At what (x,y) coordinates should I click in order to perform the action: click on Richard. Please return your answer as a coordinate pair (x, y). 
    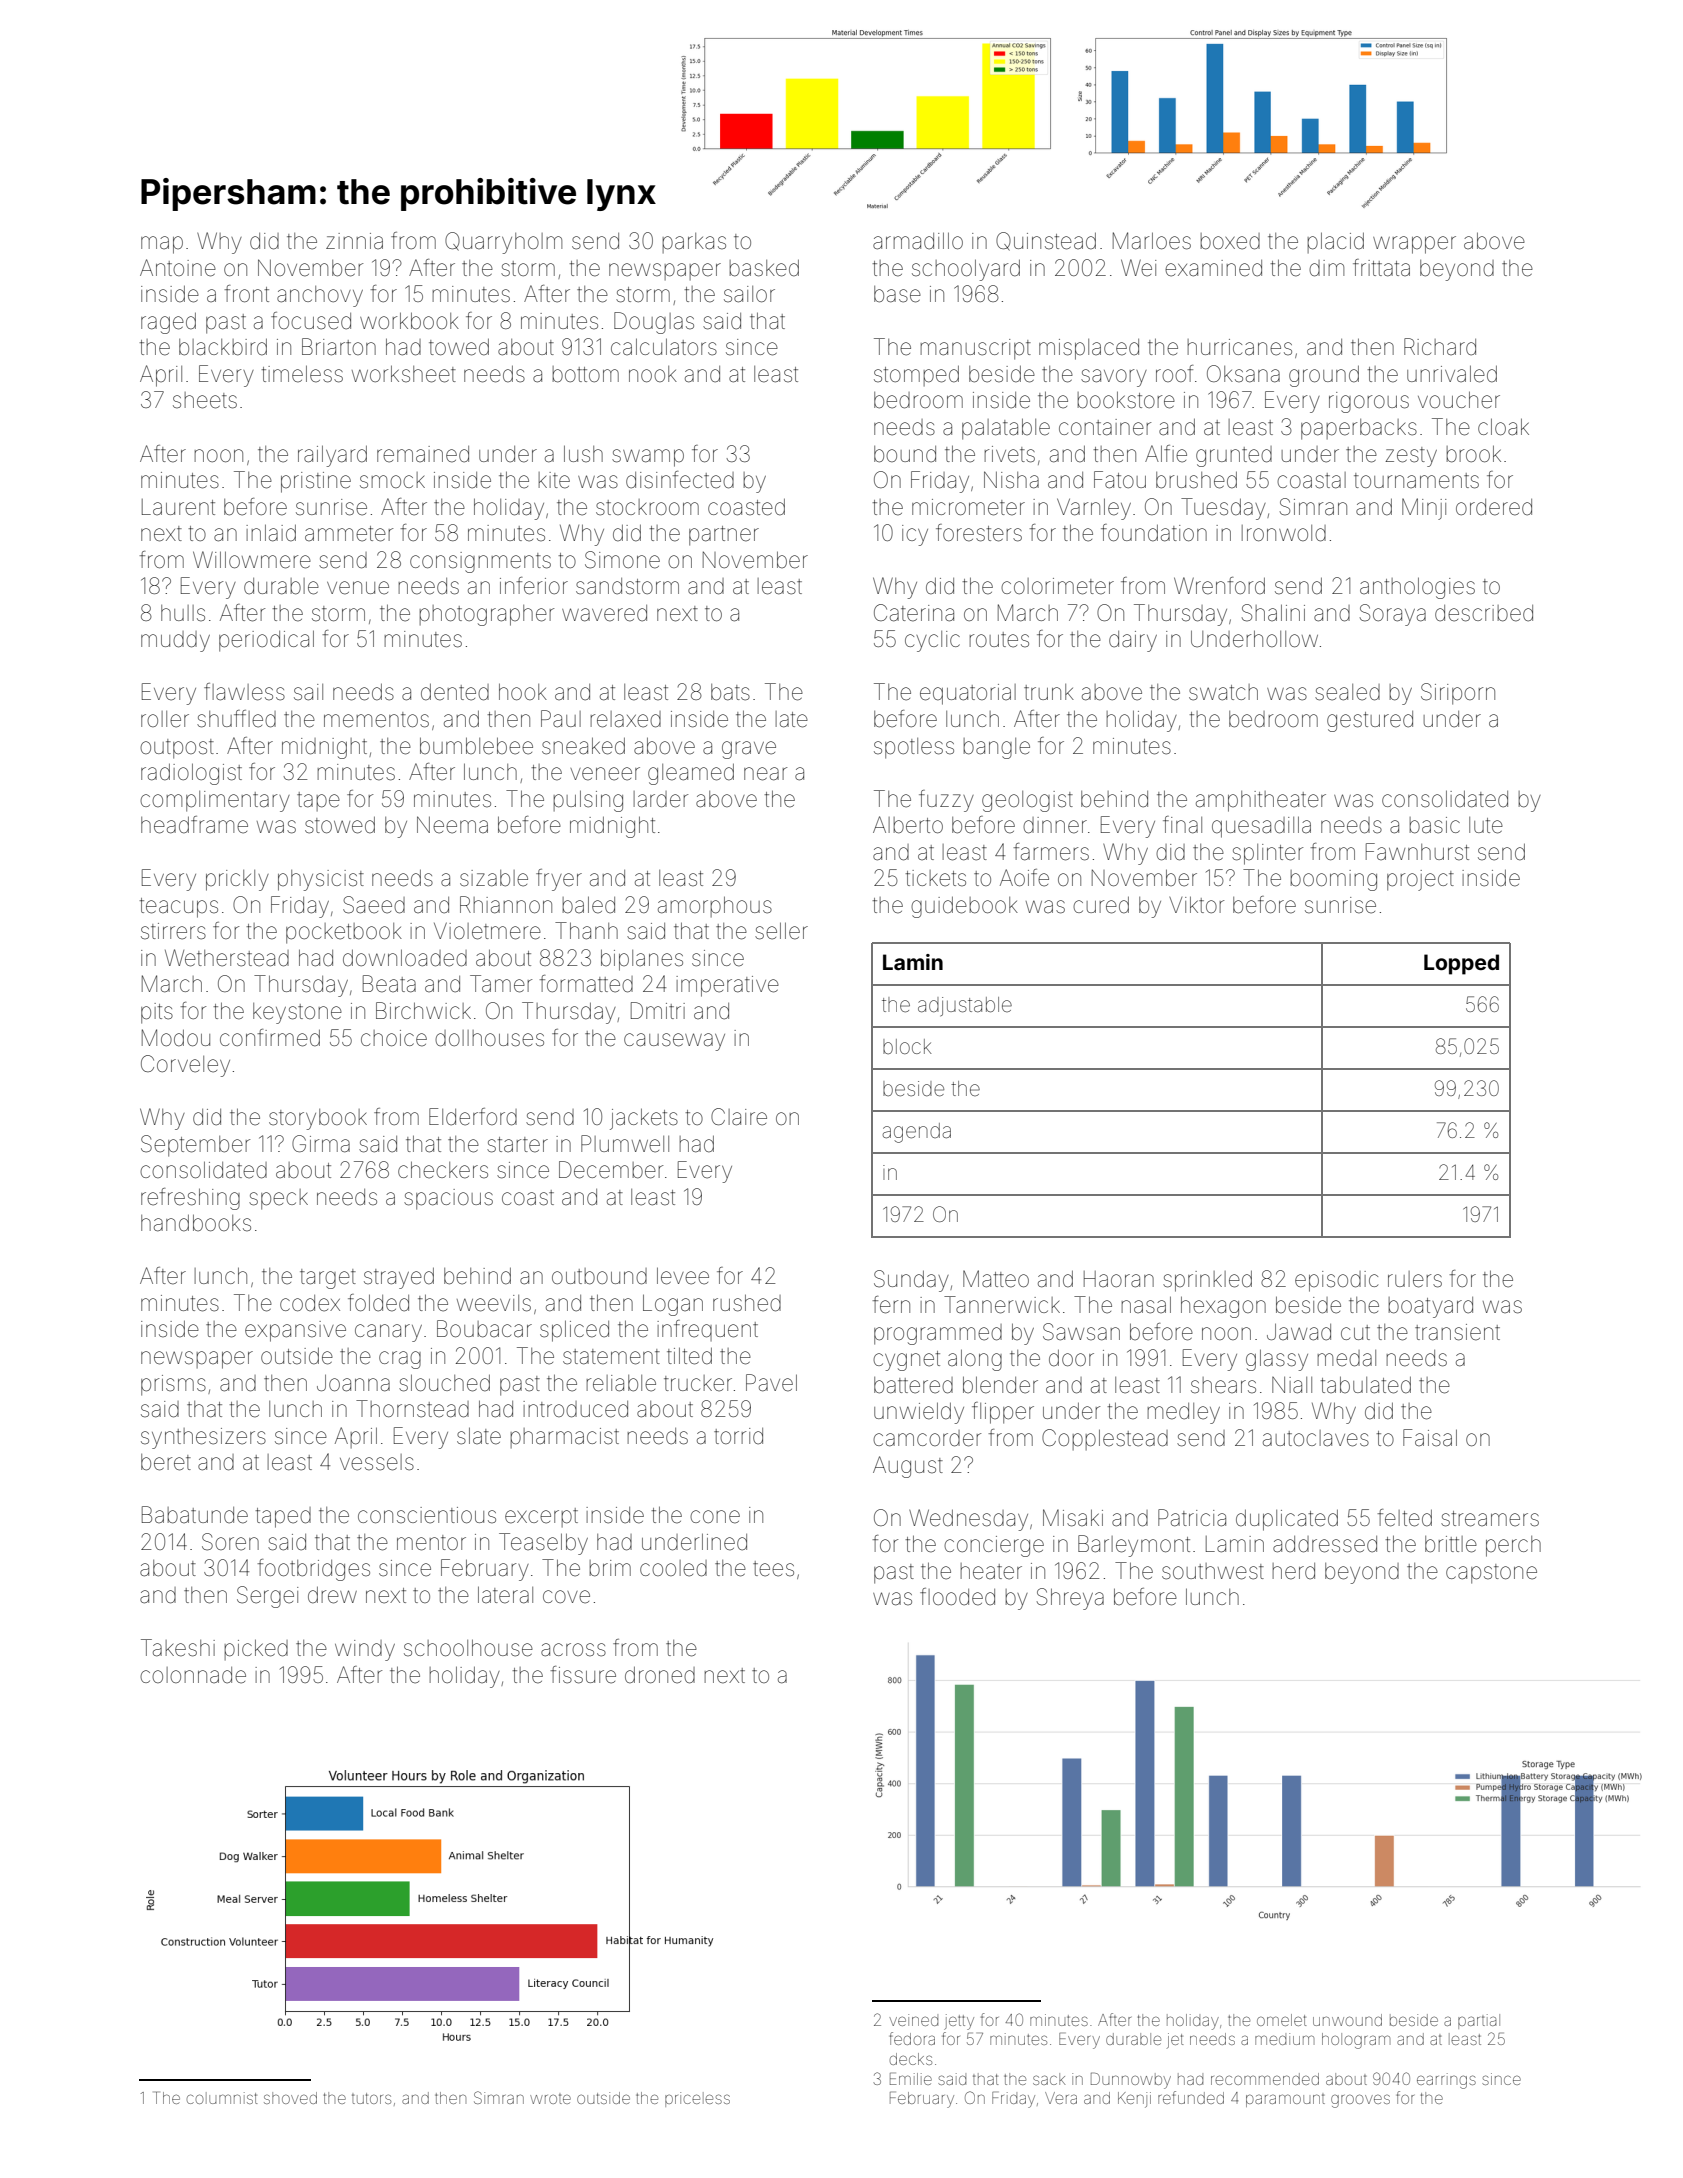
    Looking at the image, I should click on (1440, 347).
